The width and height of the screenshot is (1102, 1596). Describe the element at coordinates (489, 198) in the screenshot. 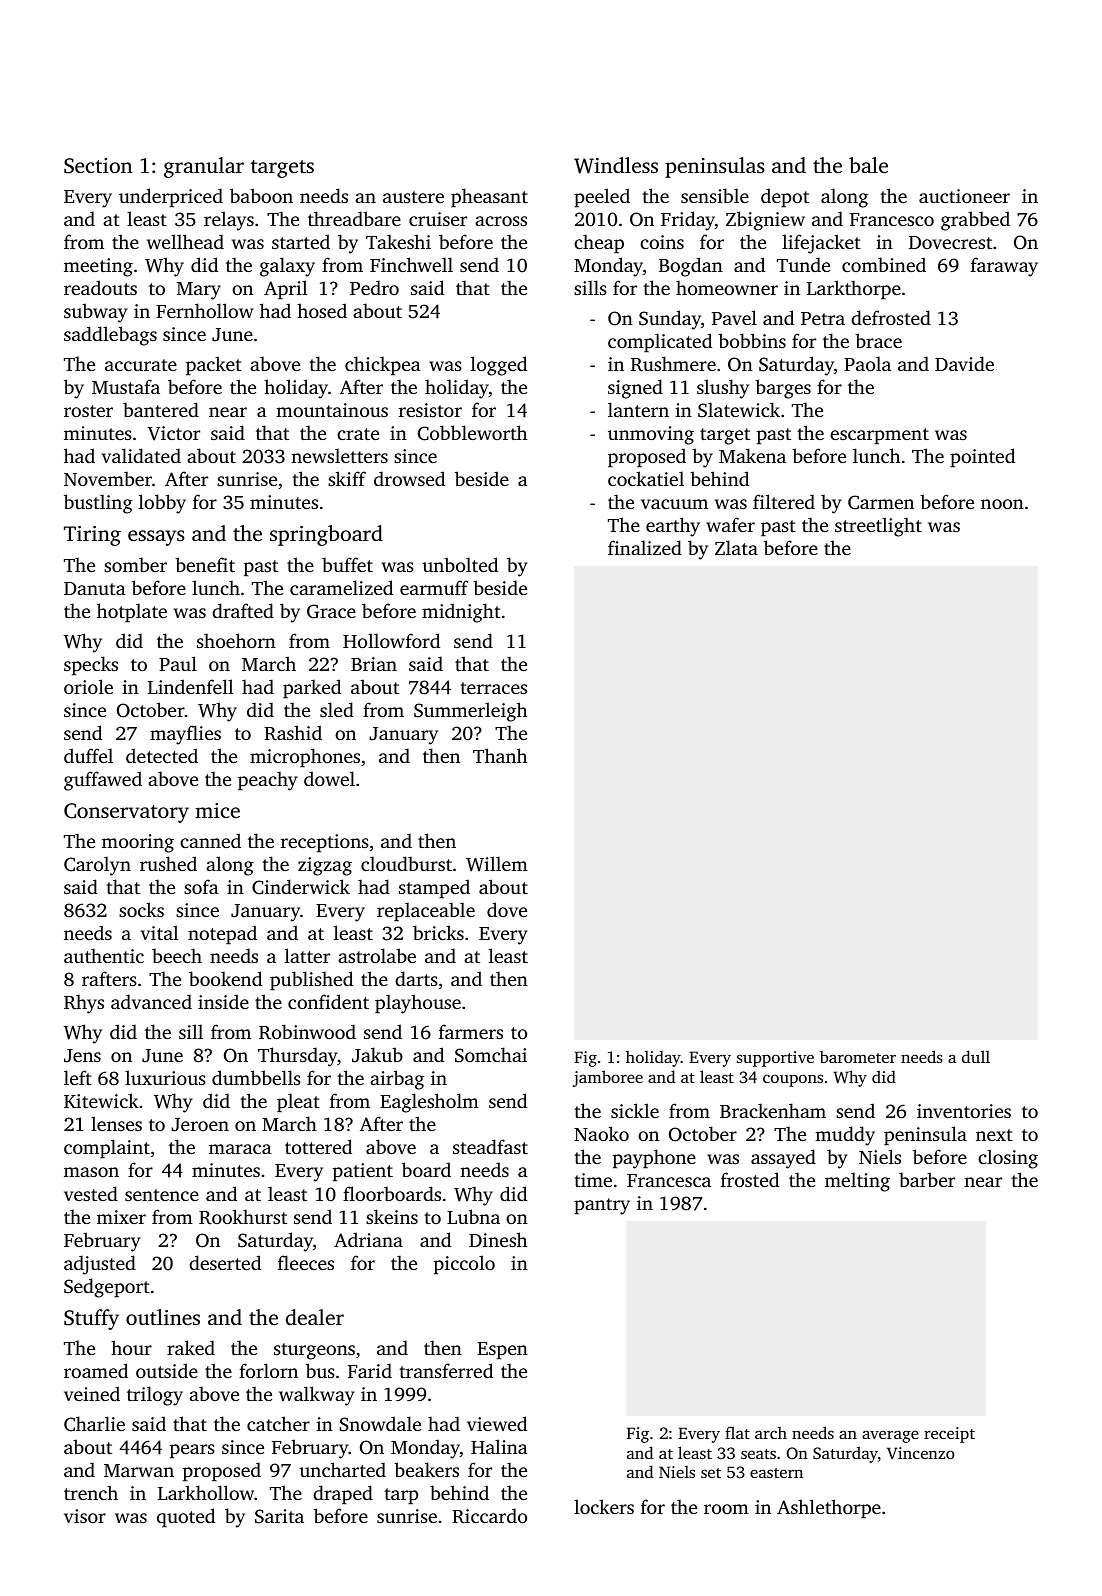

I see `pheasant` at that location.
